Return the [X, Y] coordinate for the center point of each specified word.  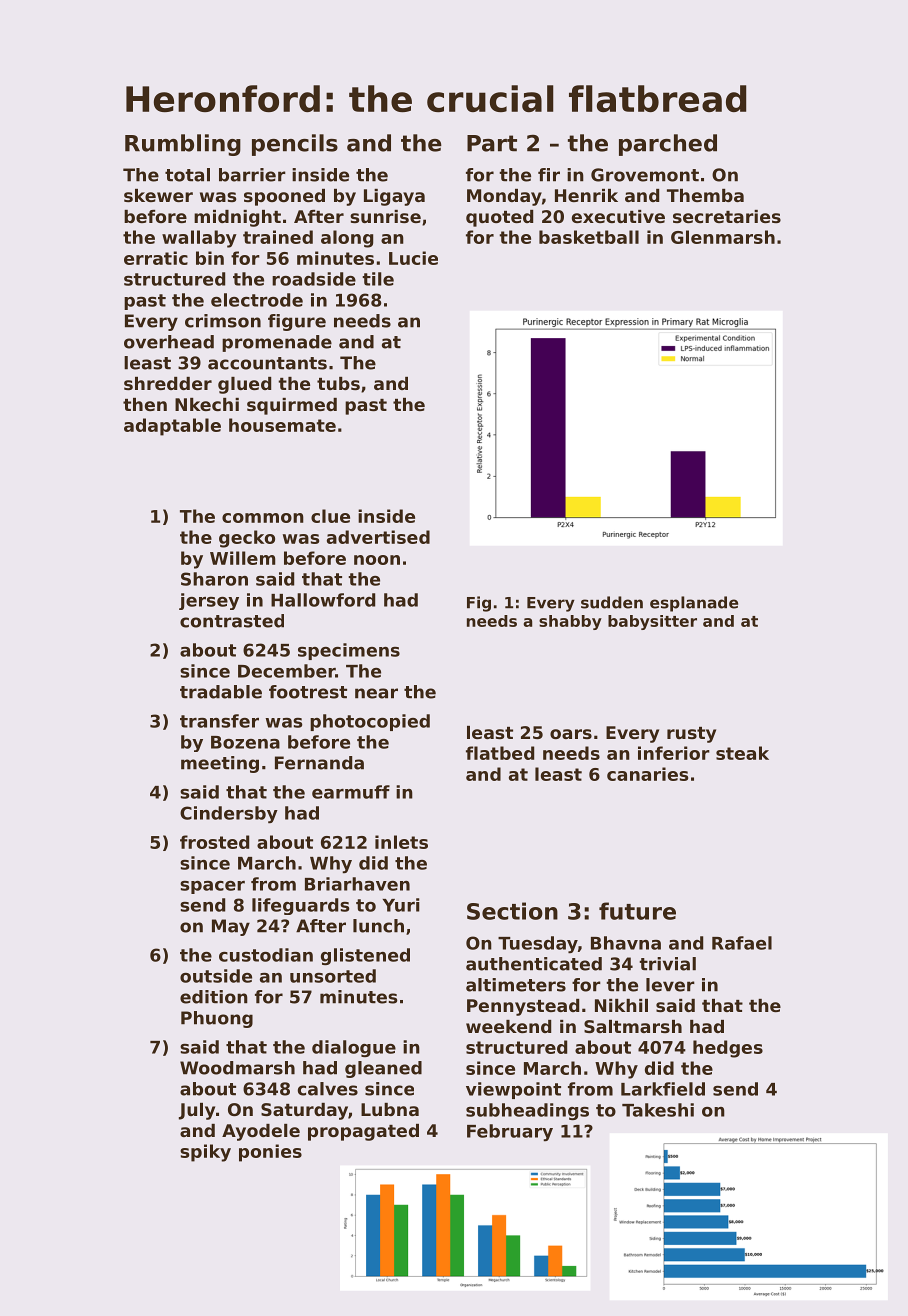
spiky [205, 1153]
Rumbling [183, 145]
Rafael [742, 943]
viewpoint [513, 1090]
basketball [589, 237]
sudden [612, 602]
